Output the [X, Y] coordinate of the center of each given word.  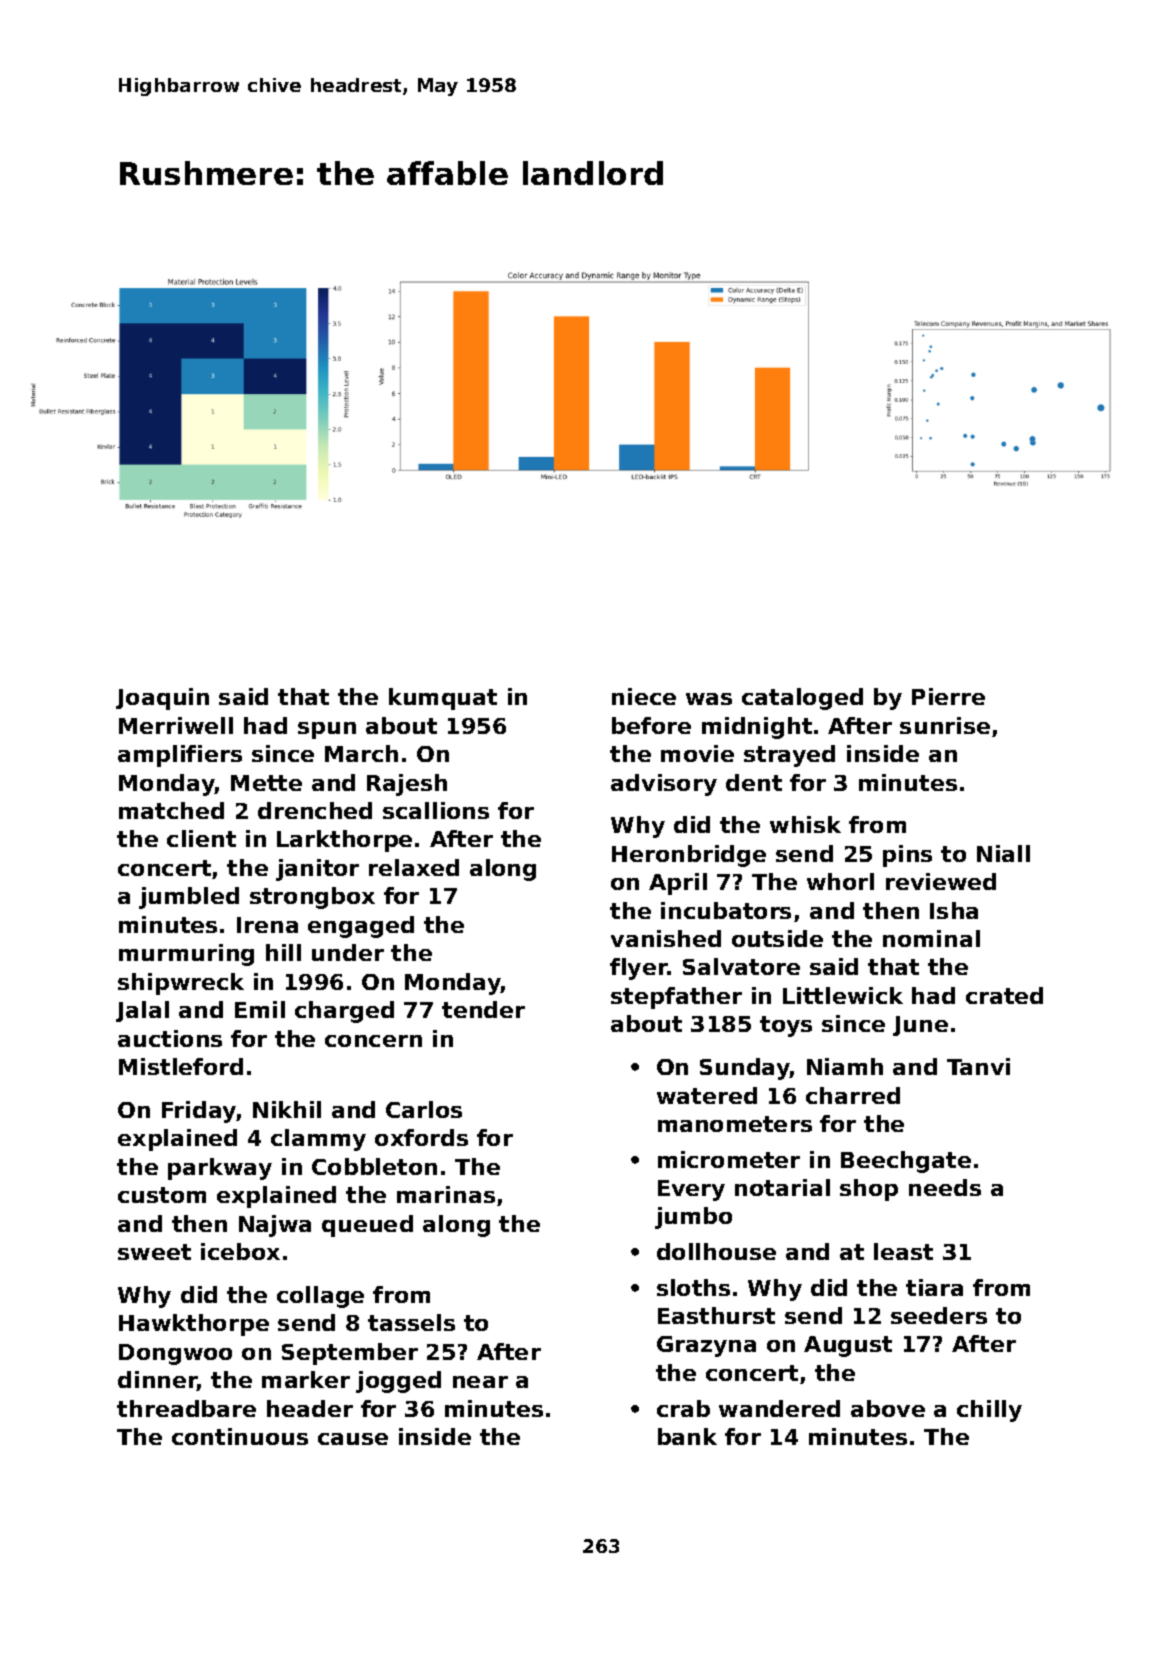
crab [683, 1408]
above [888, 1408]
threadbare [186, 1408]
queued [367, 1226]
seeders [939, 1315]
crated [1004, 995]
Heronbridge [689, 856]
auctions [170, 1038]
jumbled [189, 898]
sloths [693, 1287]
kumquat [443, 699]
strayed [789, 756]
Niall [1003, 853]
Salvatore [741, 966]
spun [327, 730]
